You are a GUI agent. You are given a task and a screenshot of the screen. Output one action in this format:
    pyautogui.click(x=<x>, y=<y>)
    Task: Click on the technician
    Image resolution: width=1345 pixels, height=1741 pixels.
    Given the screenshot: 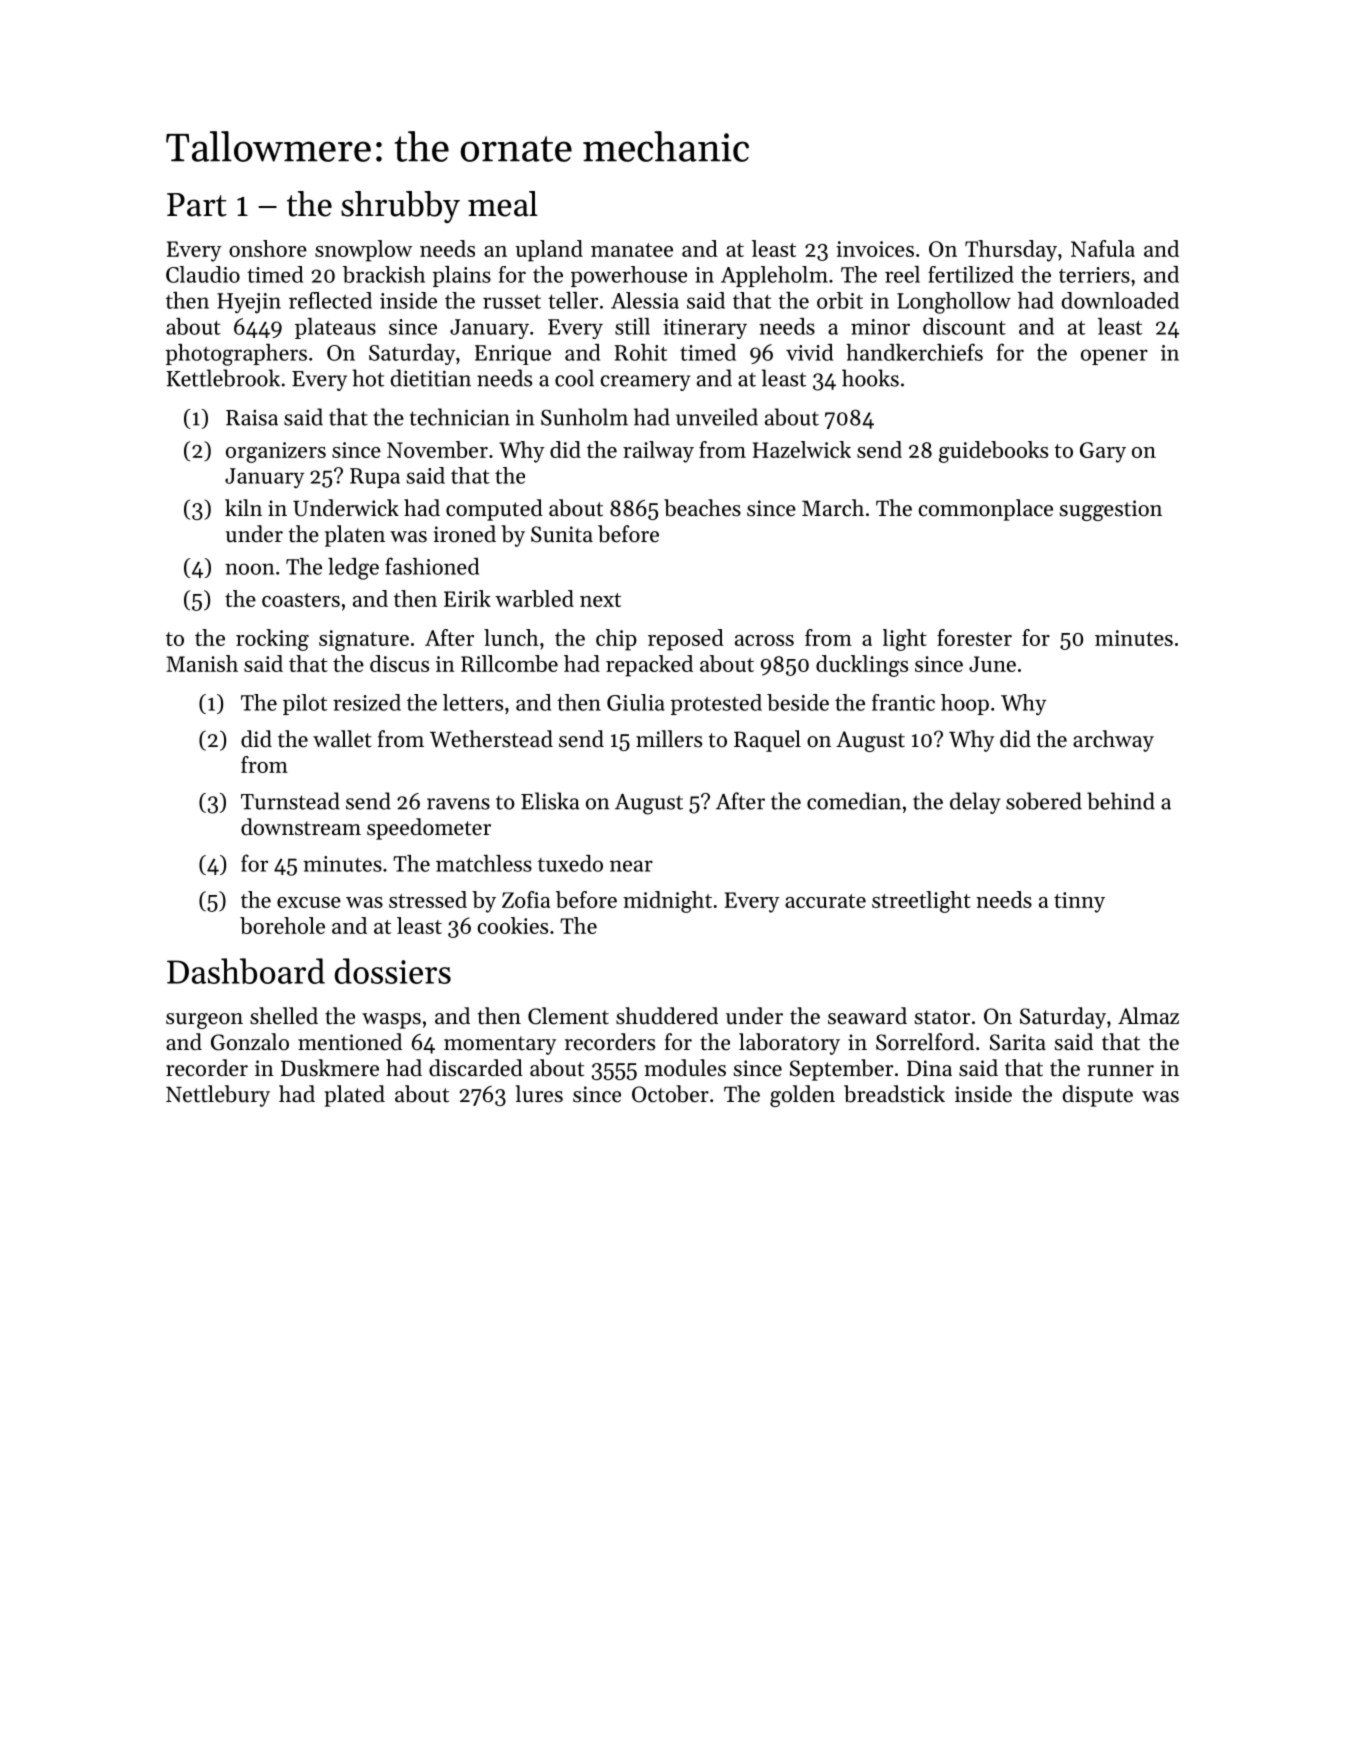 What is the action you would take?
    pyautogui.click(x=460, y=417)
